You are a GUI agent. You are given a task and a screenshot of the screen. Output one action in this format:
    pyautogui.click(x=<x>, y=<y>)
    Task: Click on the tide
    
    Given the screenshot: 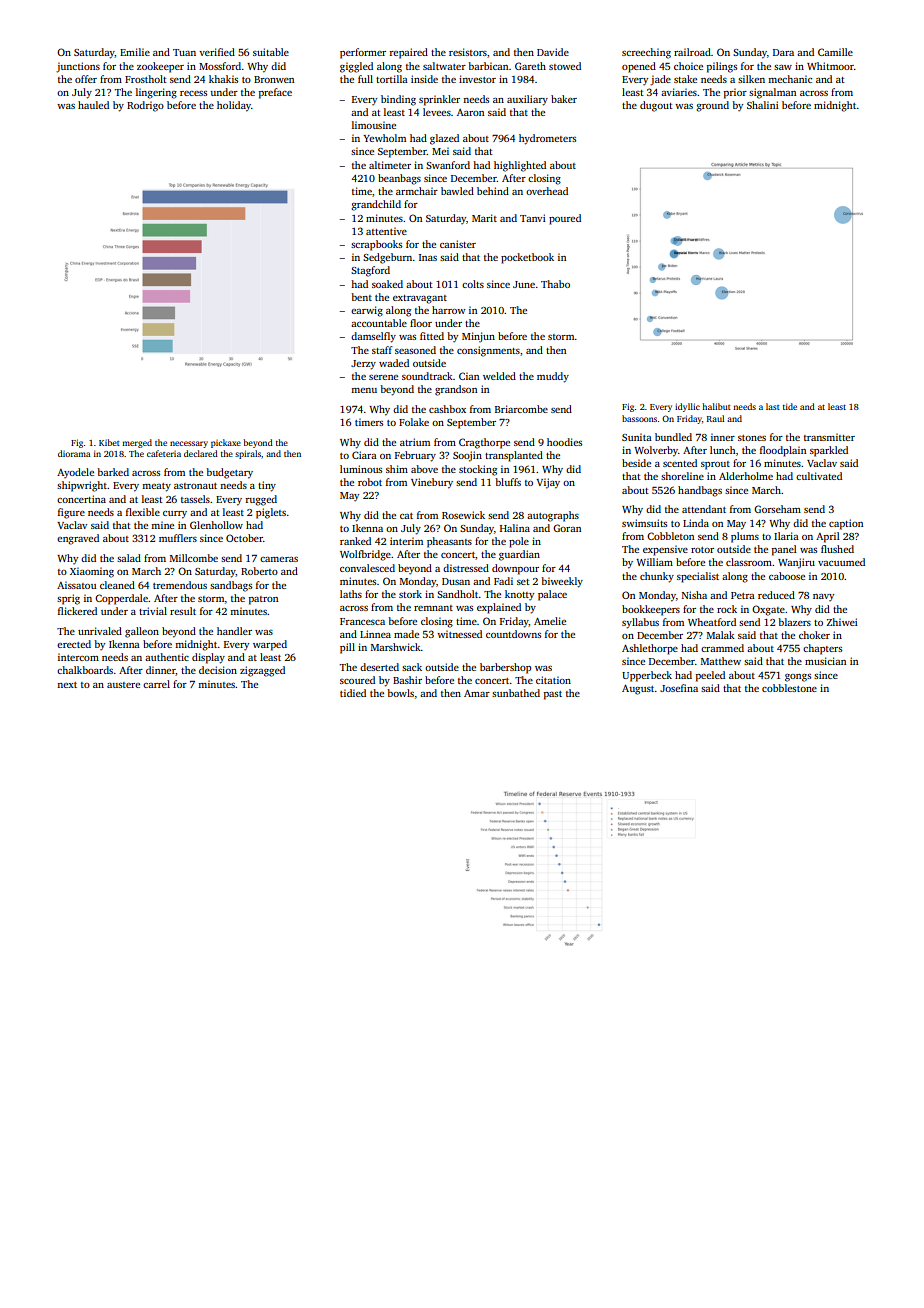 What is the action you would take?
    pyautogui.click(x=790, y=406)
